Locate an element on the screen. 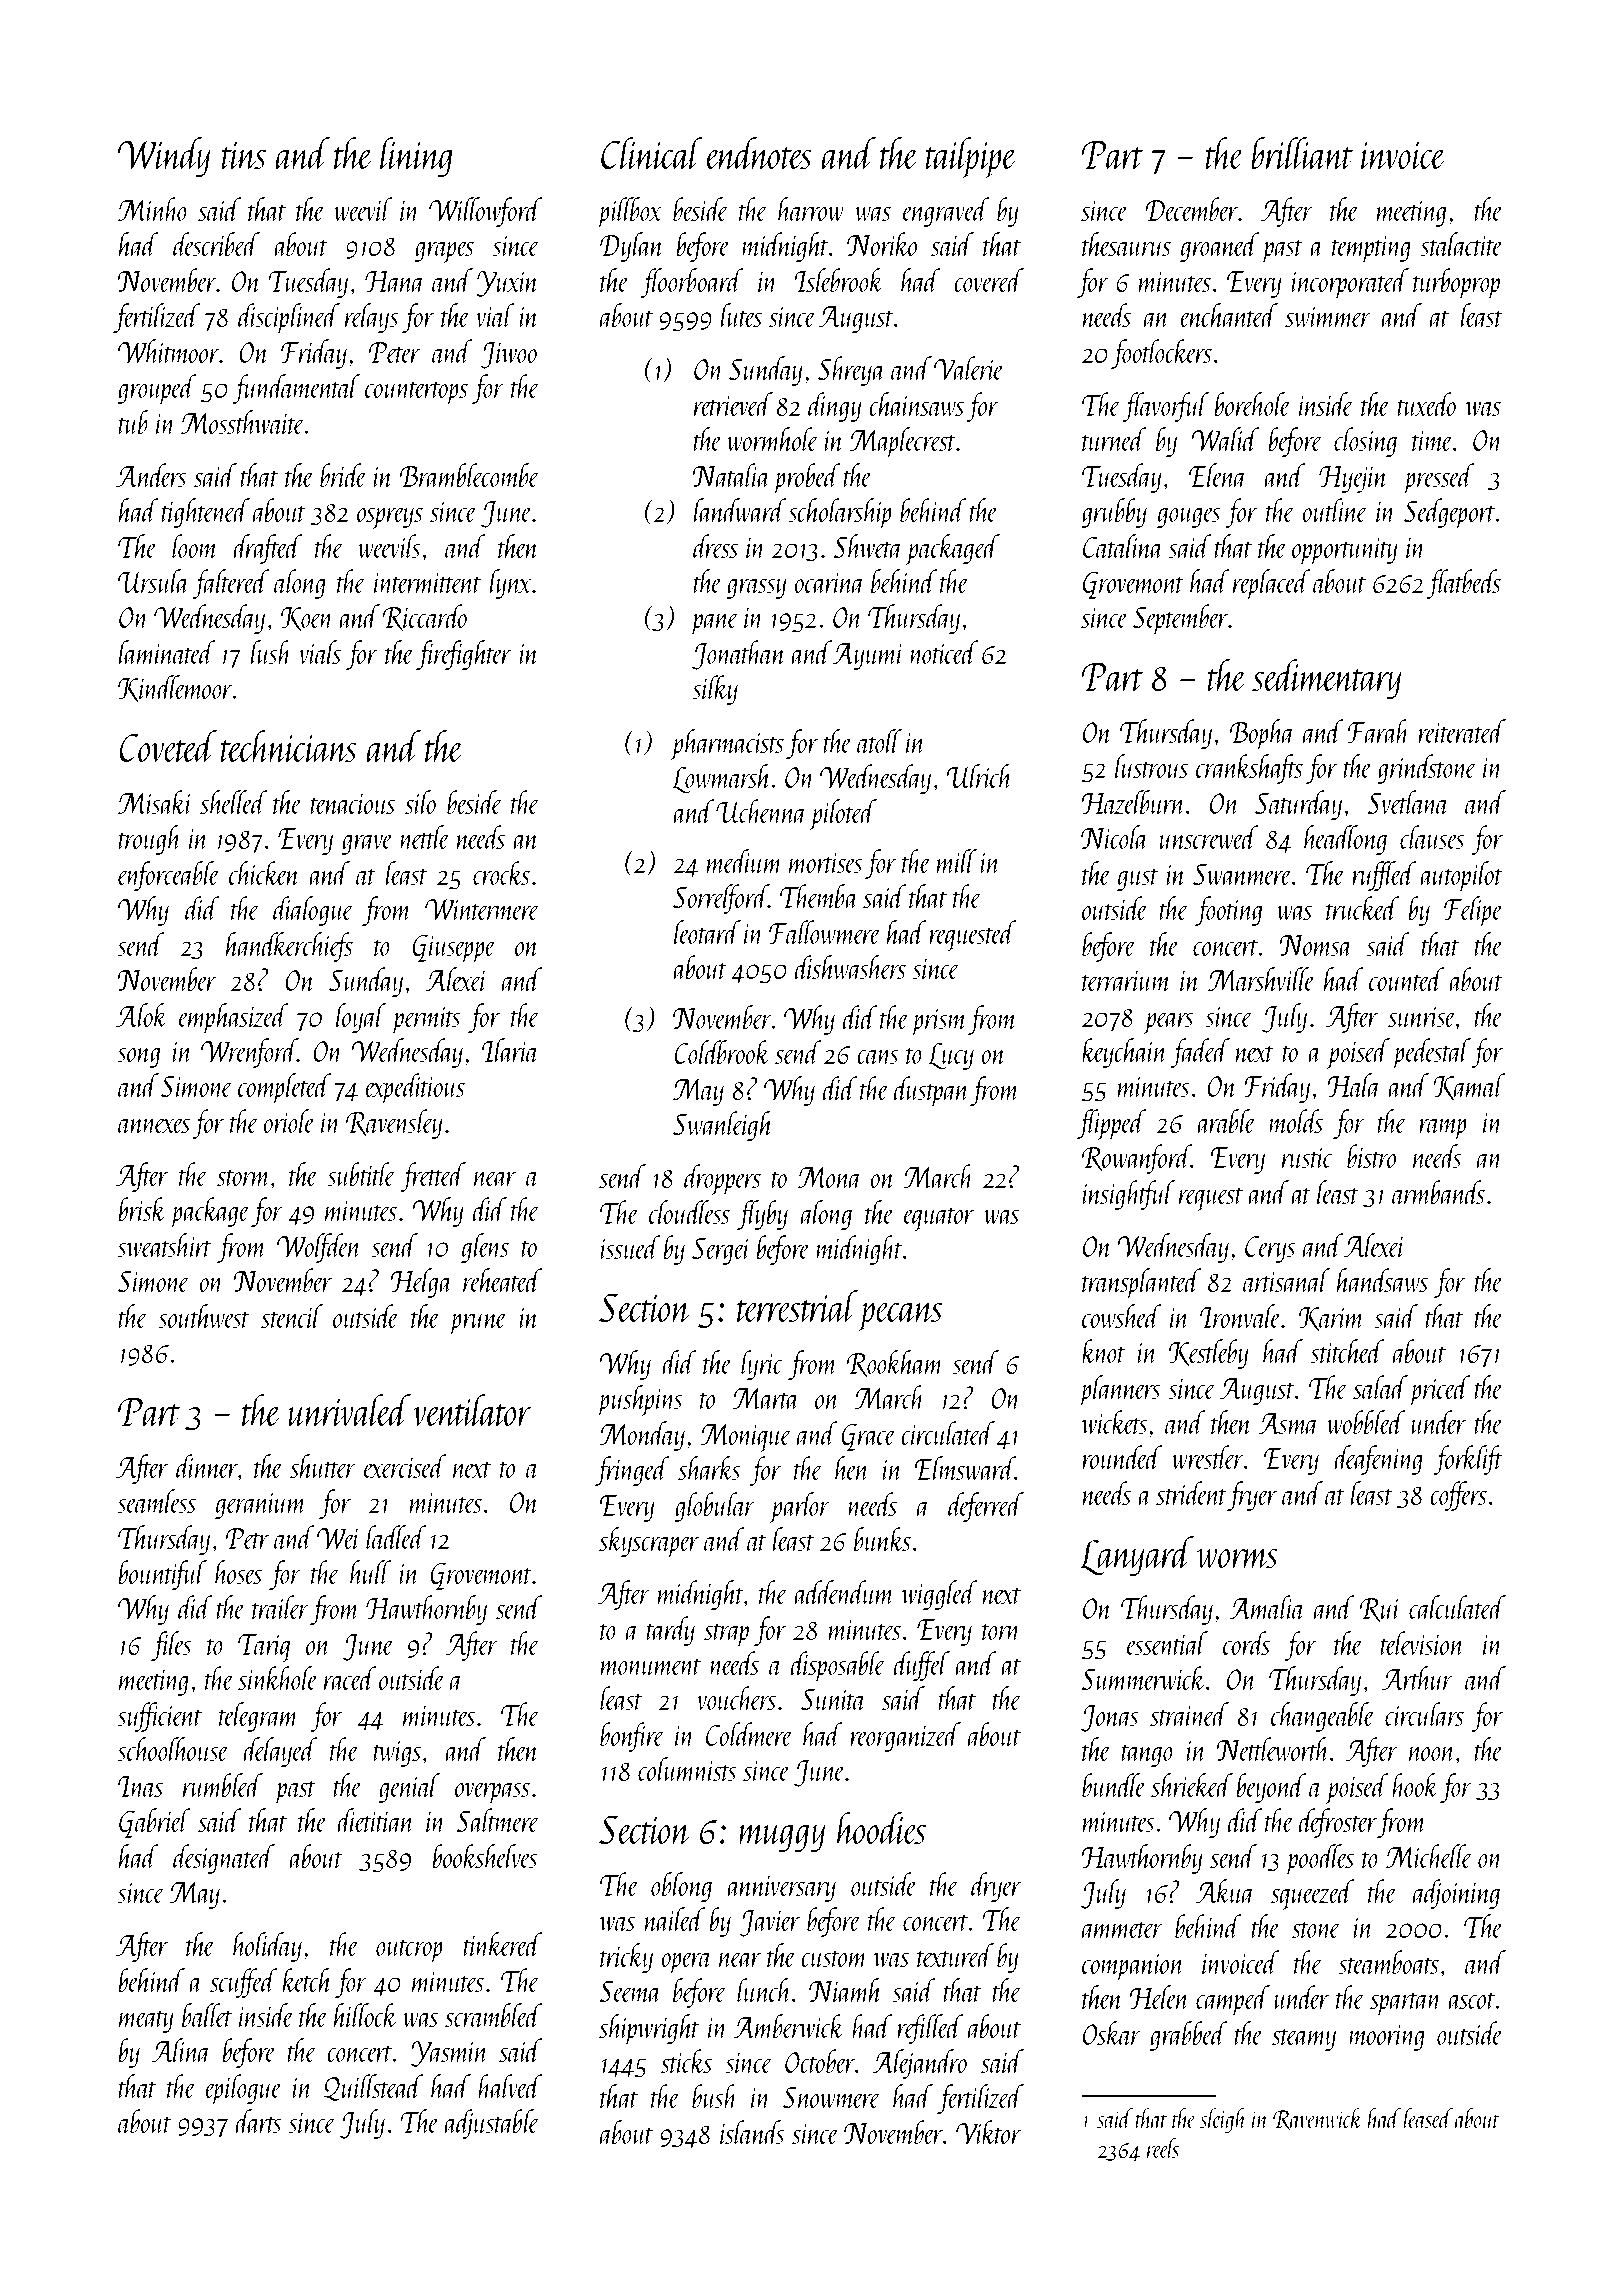 Image resolution: width=1620 pixels, height=2292 pixels. adjustable is located at coordinates (492, 2124).
